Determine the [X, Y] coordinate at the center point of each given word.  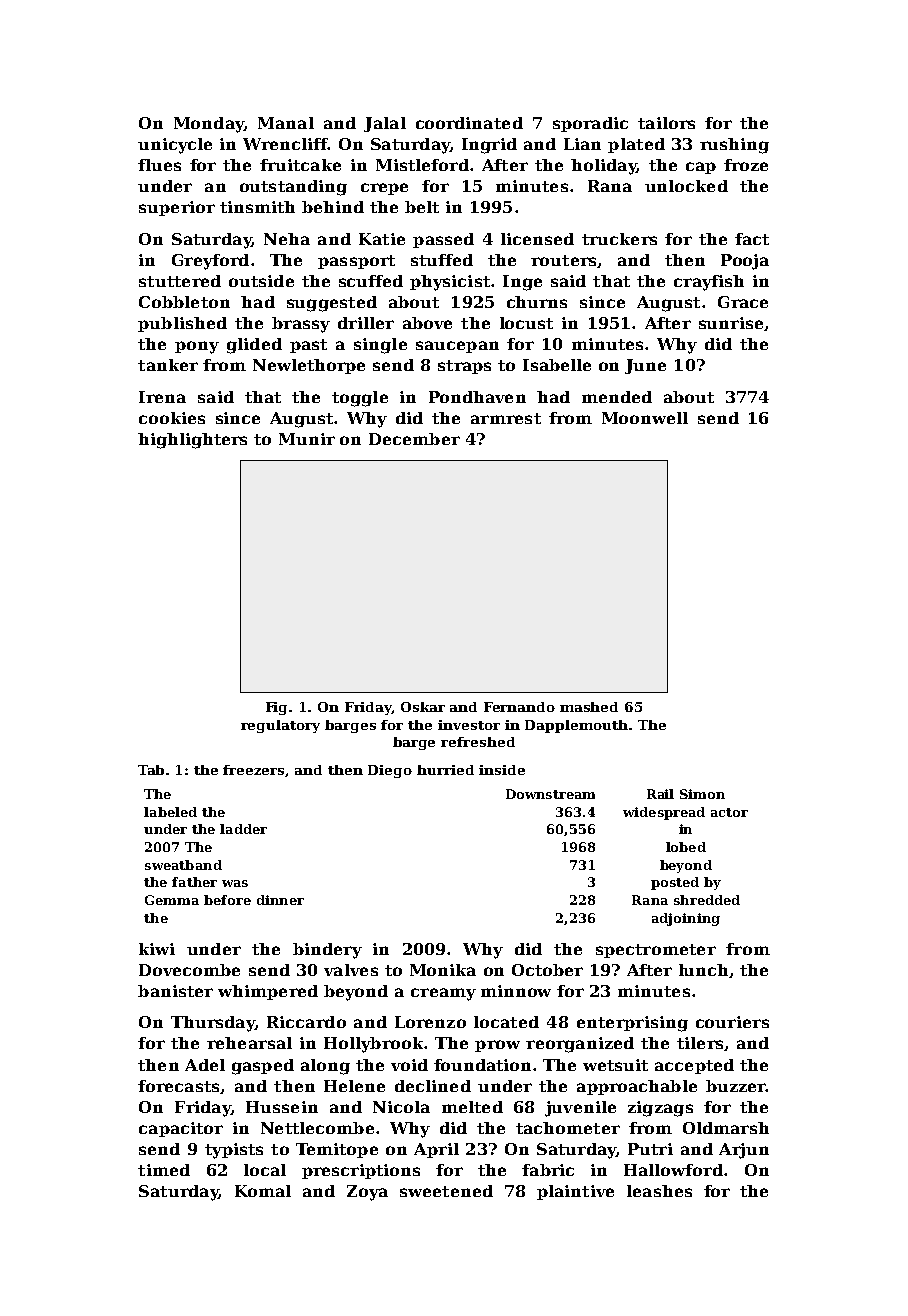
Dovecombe [189, 970]
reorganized [580, 1045]
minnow [516, 991]
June [645, 366]
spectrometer [656, 951]
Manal [286, 123]
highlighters [192, 441]
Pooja [745, 262]
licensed [537, 239]
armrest [506, 418]
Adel [205, 1065]
